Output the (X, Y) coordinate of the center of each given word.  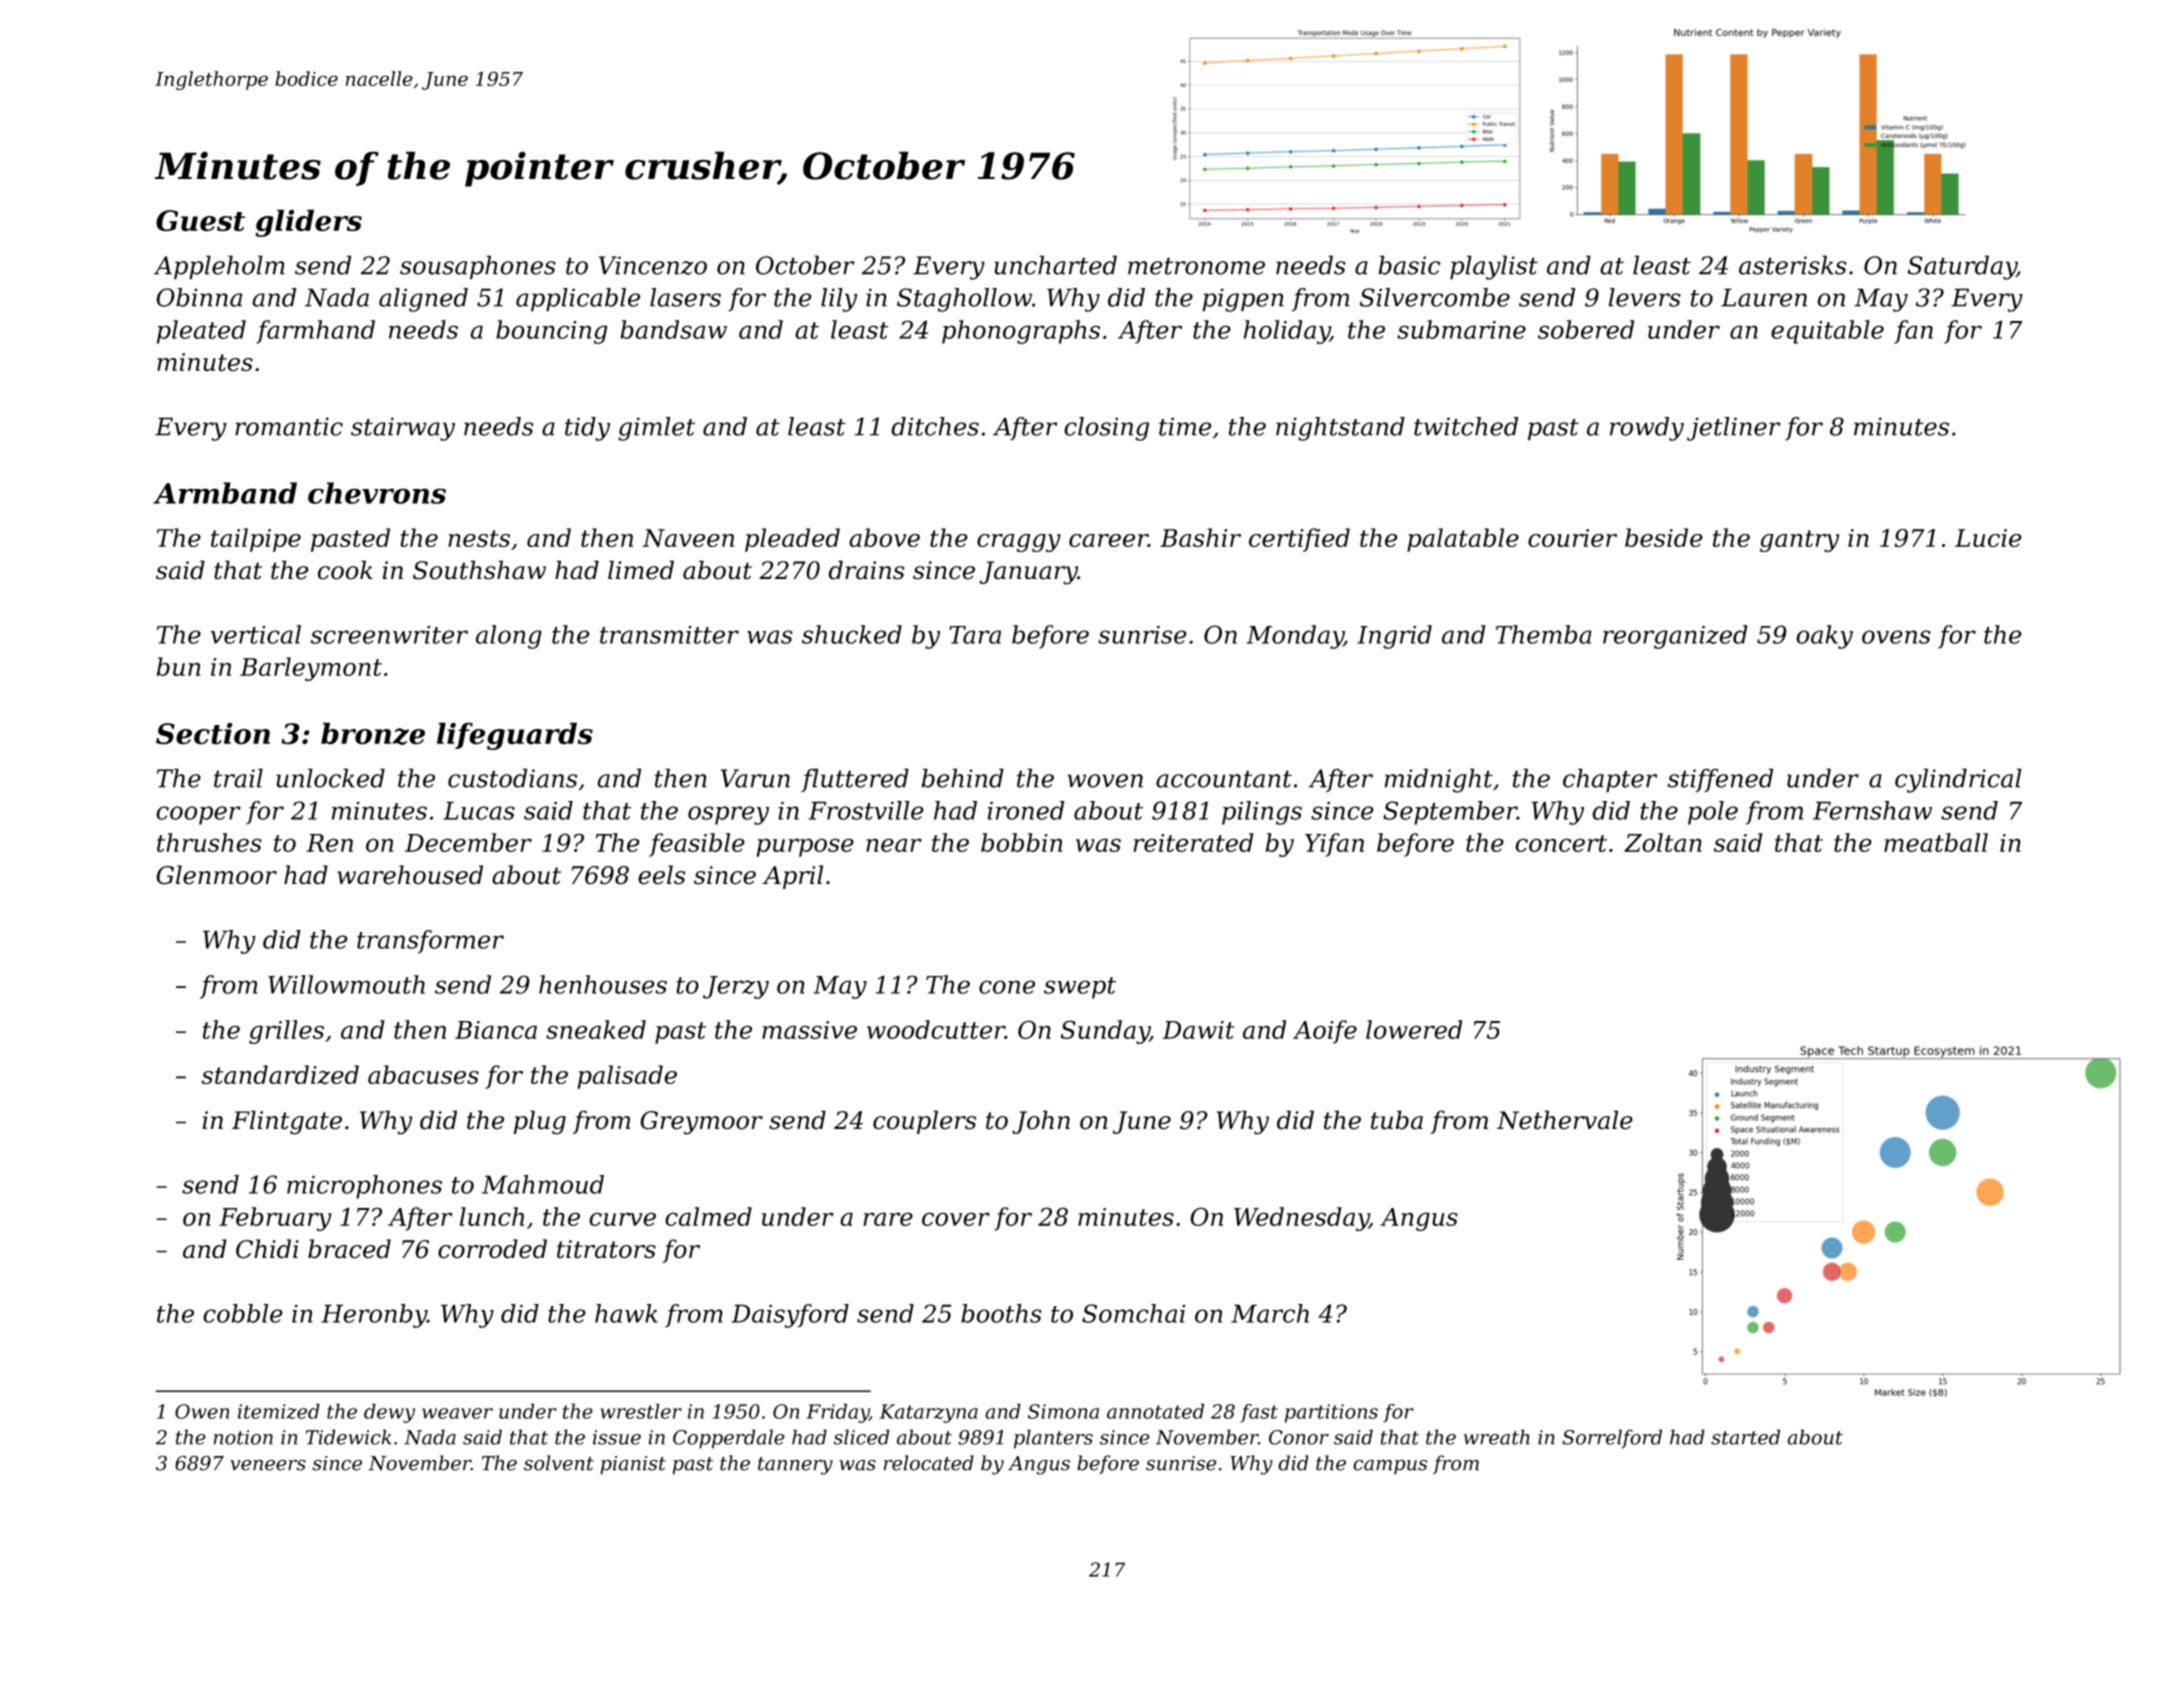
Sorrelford (1612, 1439)
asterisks (1793, 265)
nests (479, 538)
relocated (929, 1463)
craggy (1019, 543)
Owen (202, 1411)
